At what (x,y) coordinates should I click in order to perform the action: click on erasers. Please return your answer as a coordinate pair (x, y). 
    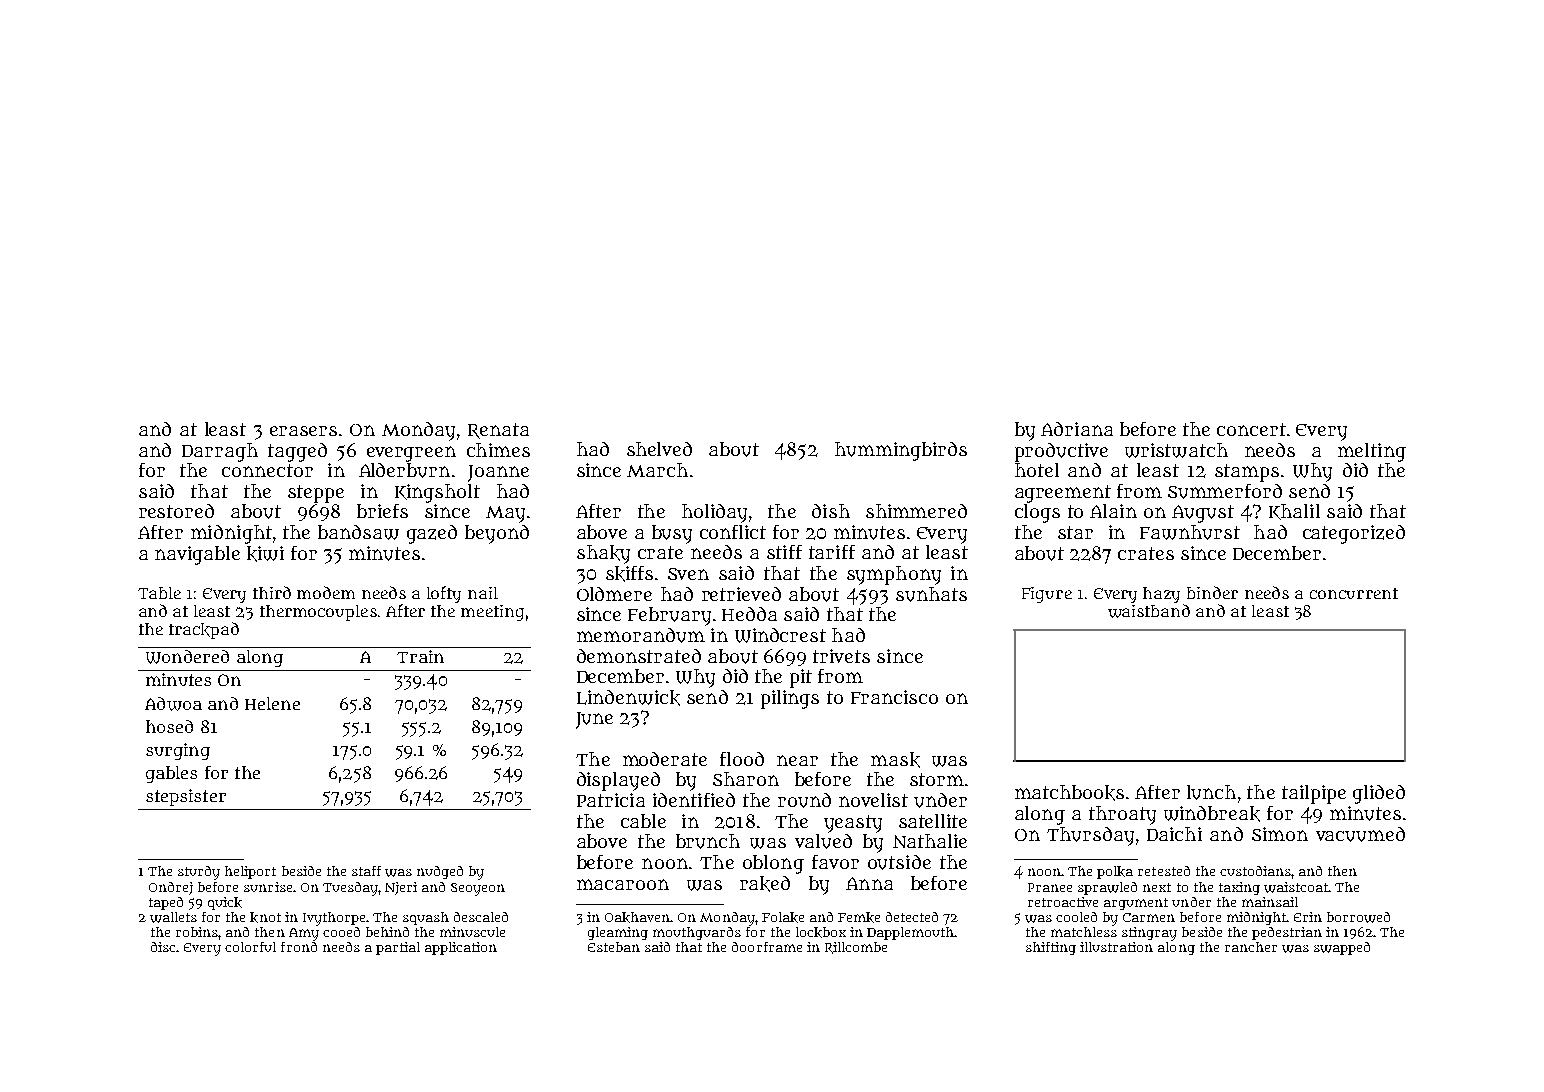
    Looking at the image, I should click on (303, 431).
